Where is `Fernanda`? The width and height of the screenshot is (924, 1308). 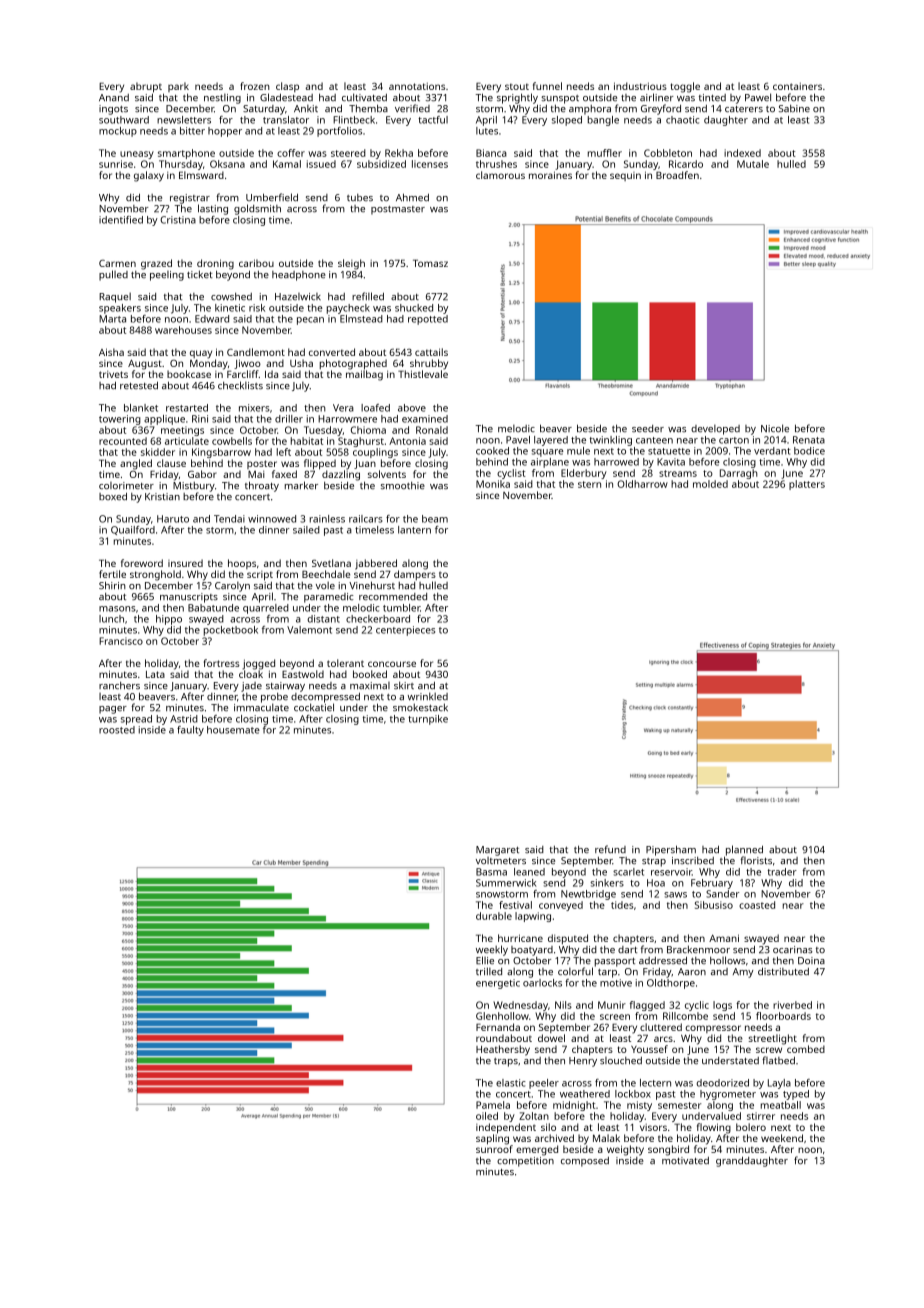 Fernanda is located at coordinates (498, 1027).
